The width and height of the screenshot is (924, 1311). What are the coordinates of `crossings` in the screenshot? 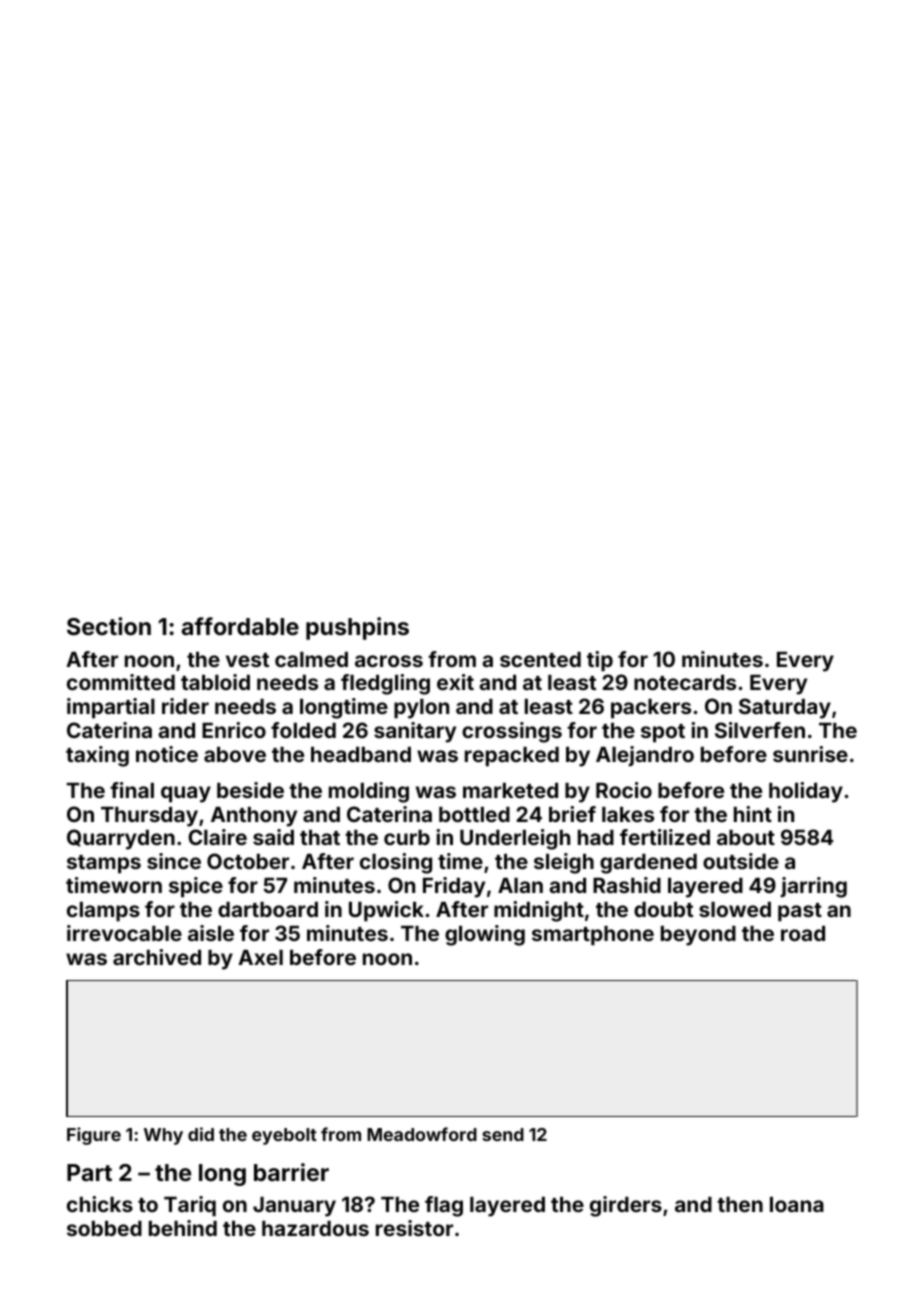 It's located at (512, 732).
